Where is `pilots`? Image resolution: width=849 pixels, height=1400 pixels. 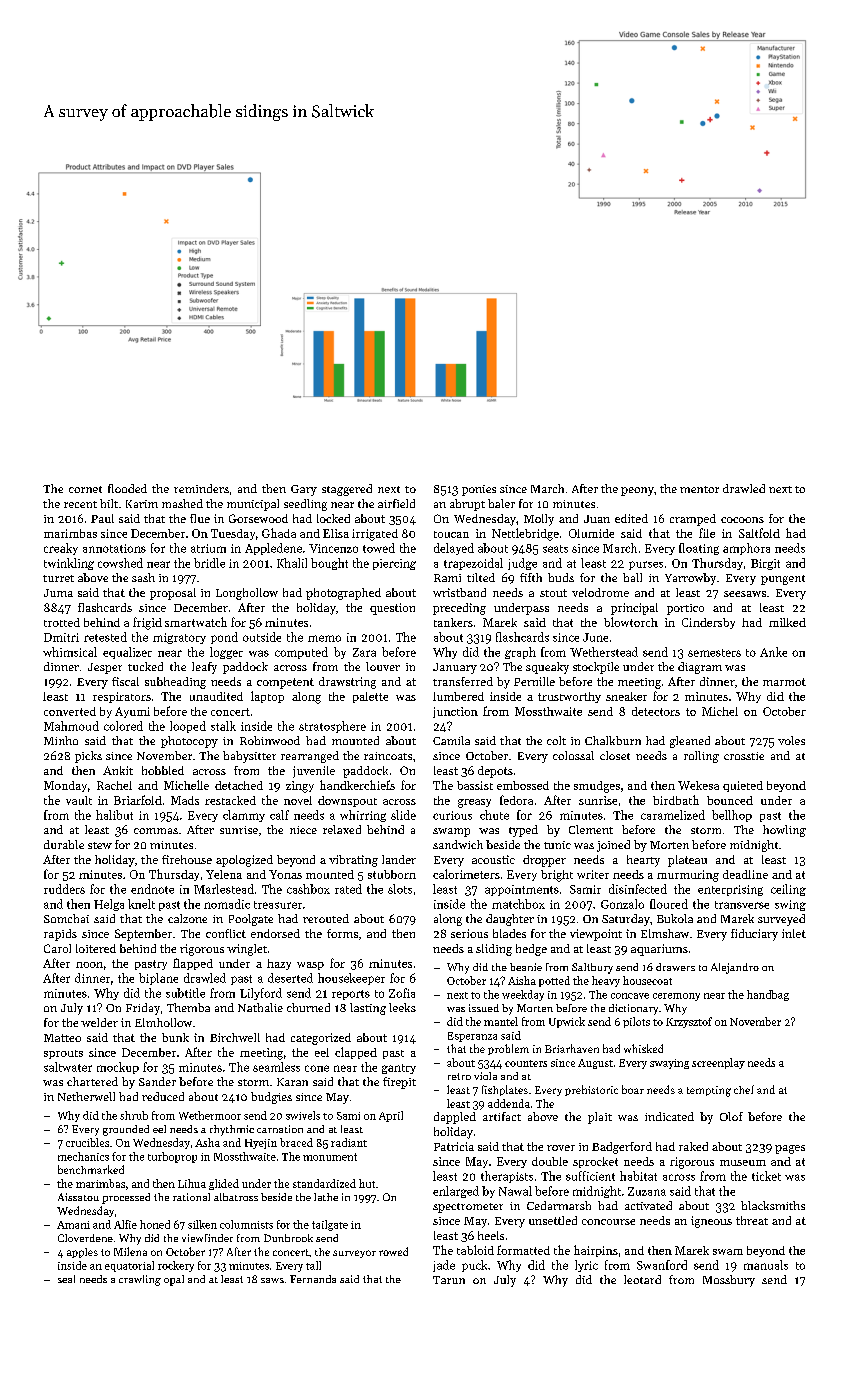 pilots is located at coordinates (636, 1022).
